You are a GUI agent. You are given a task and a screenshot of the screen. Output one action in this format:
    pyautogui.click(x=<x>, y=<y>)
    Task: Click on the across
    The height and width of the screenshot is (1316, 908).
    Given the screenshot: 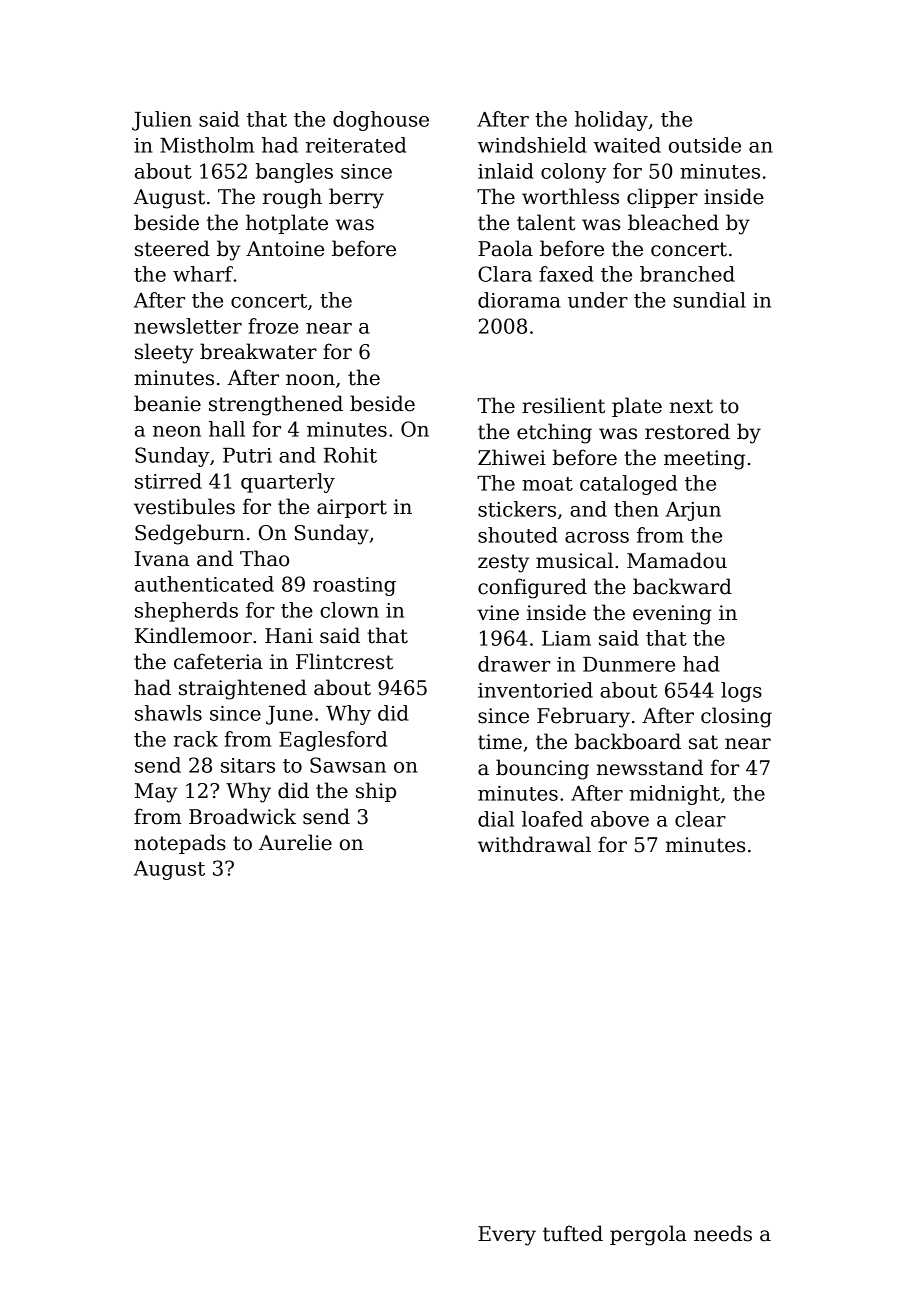 What is the action you would take?
    pyautogui.click(x=597, y=537)
